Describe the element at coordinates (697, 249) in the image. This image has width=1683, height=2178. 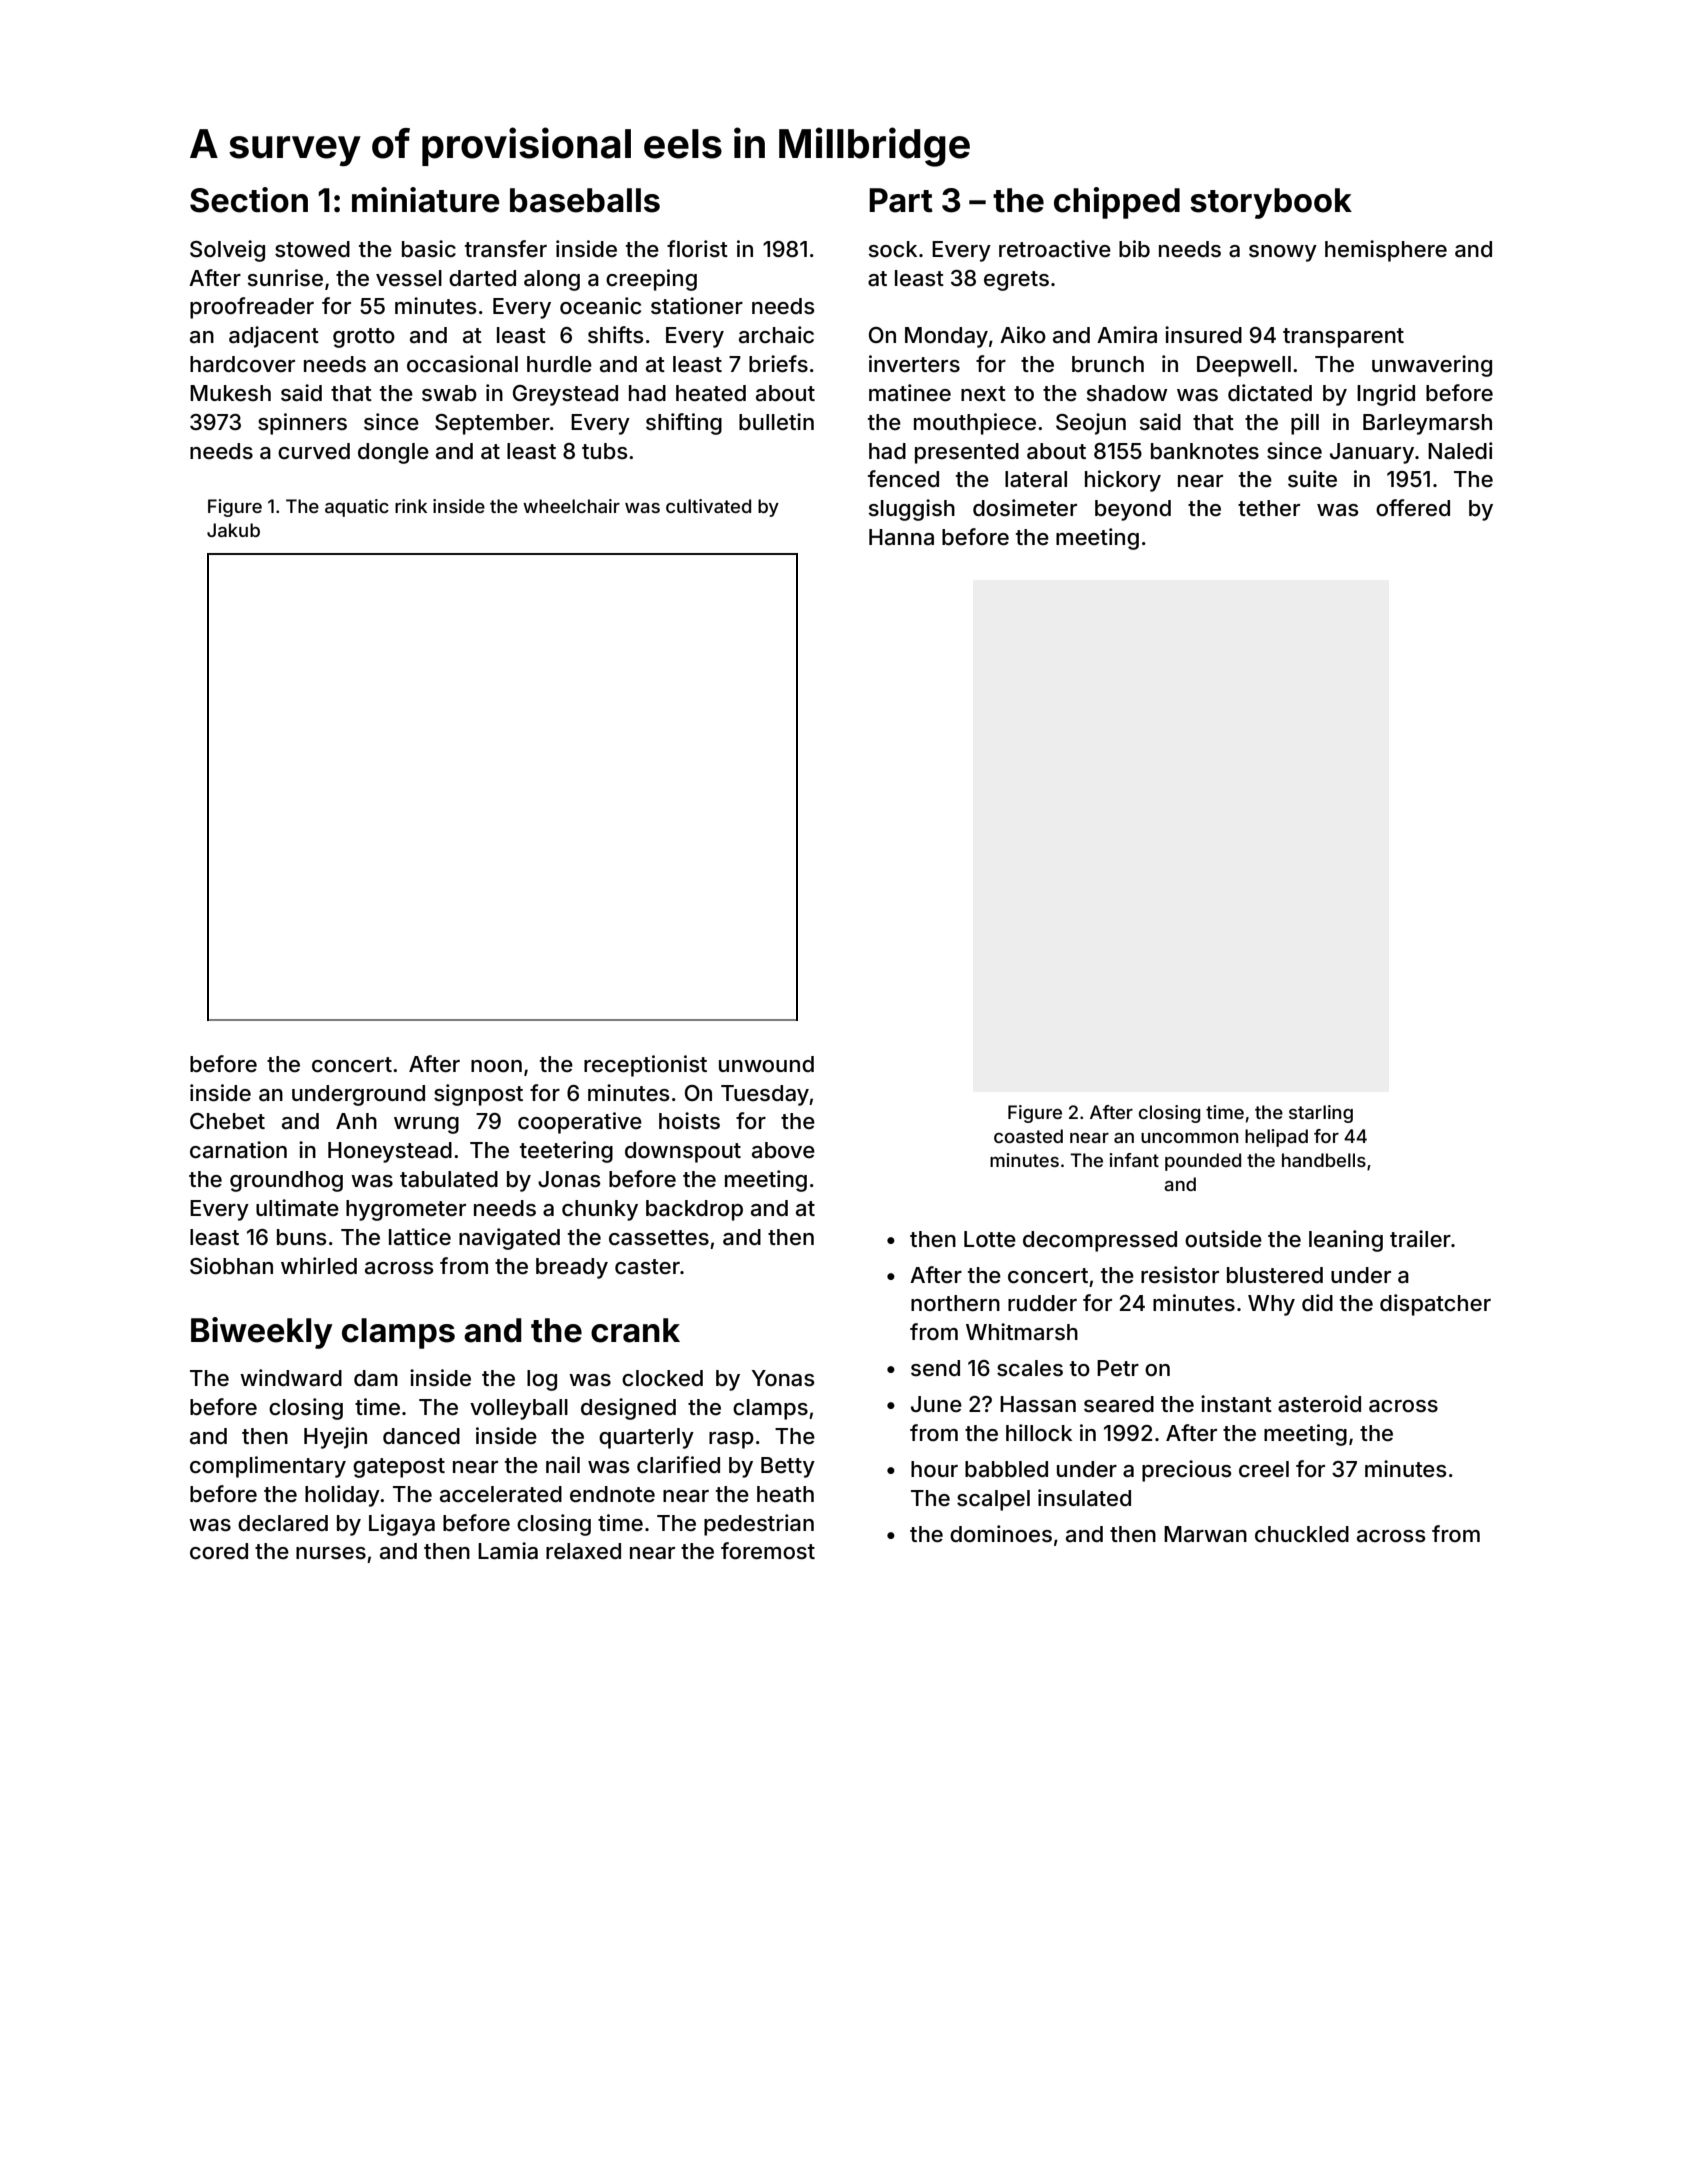
I see `florist` at that location.
